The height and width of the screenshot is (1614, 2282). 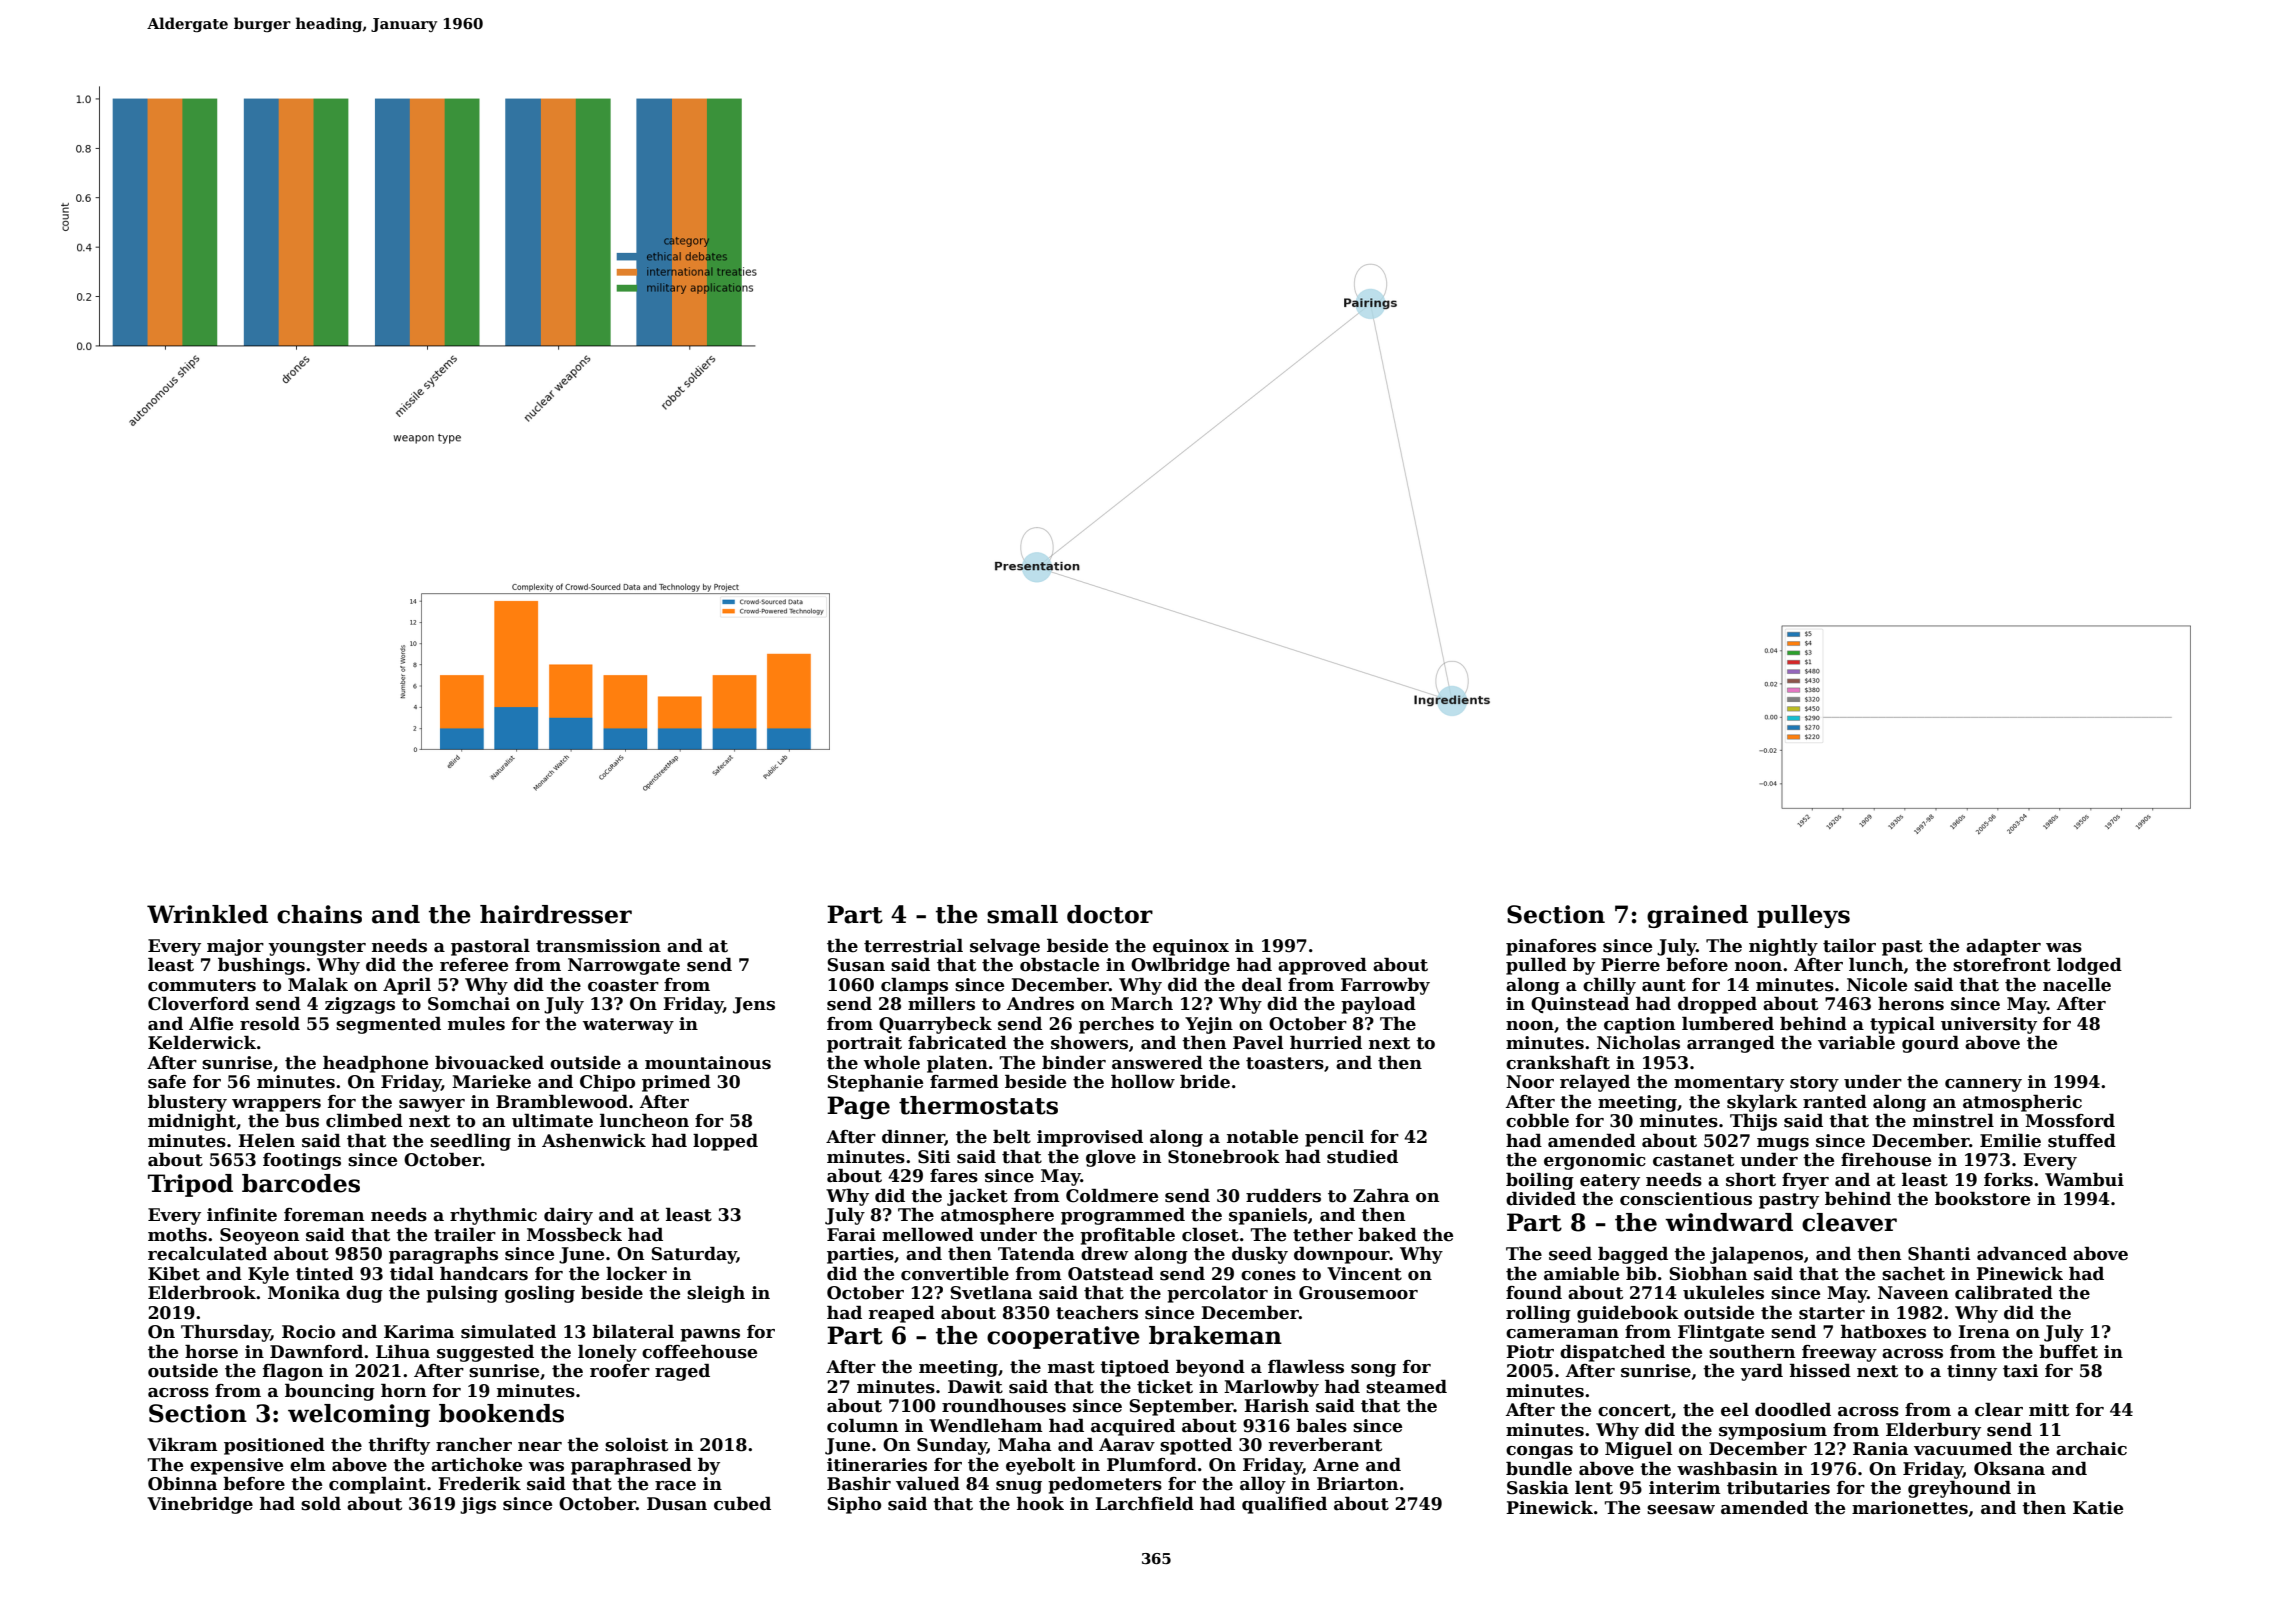 I want to click on complaint, so click(x=377, y=1485).
